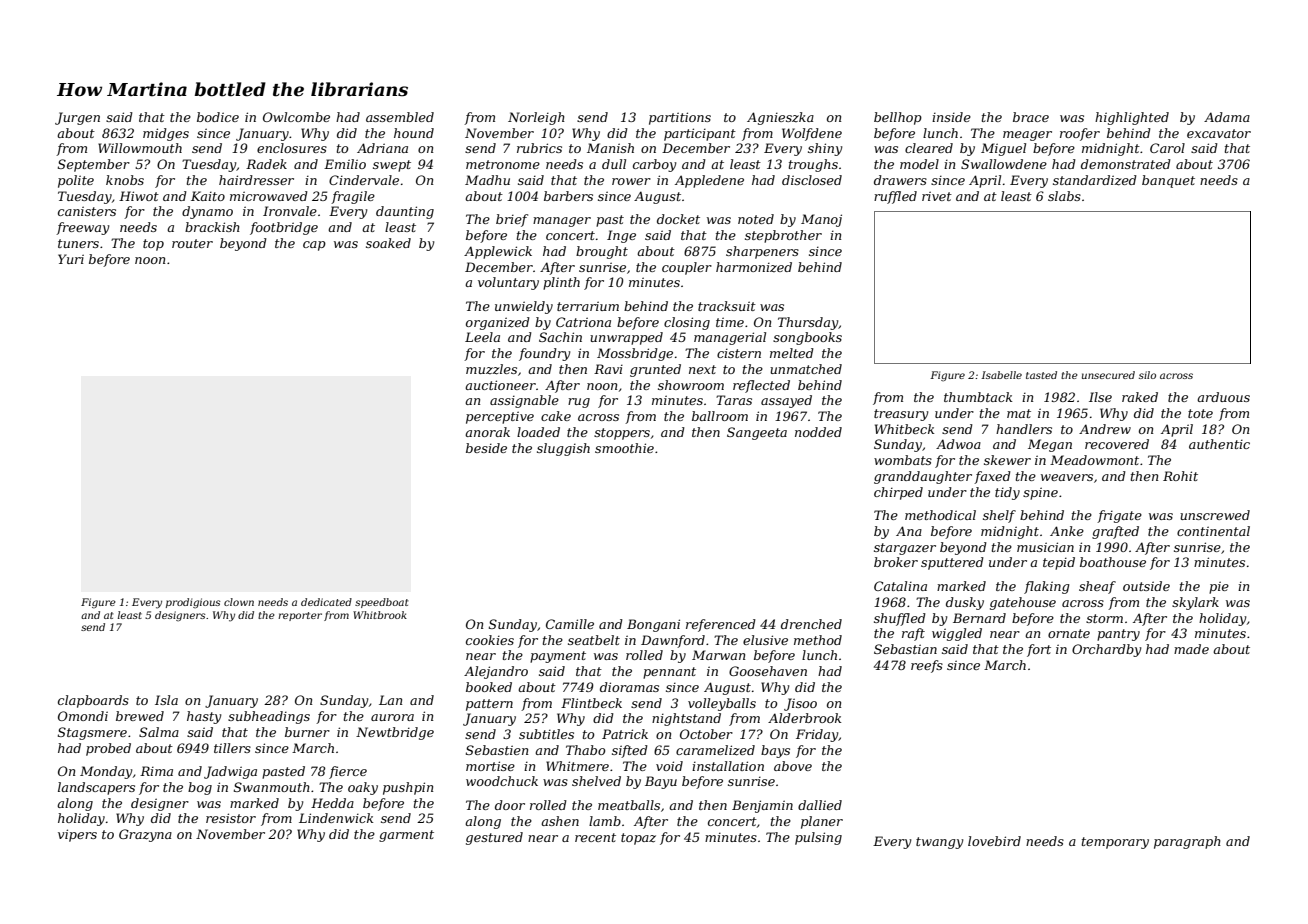  Describe the element at coordinates (1007, 460) in the image. I see `skewer` at that location.
